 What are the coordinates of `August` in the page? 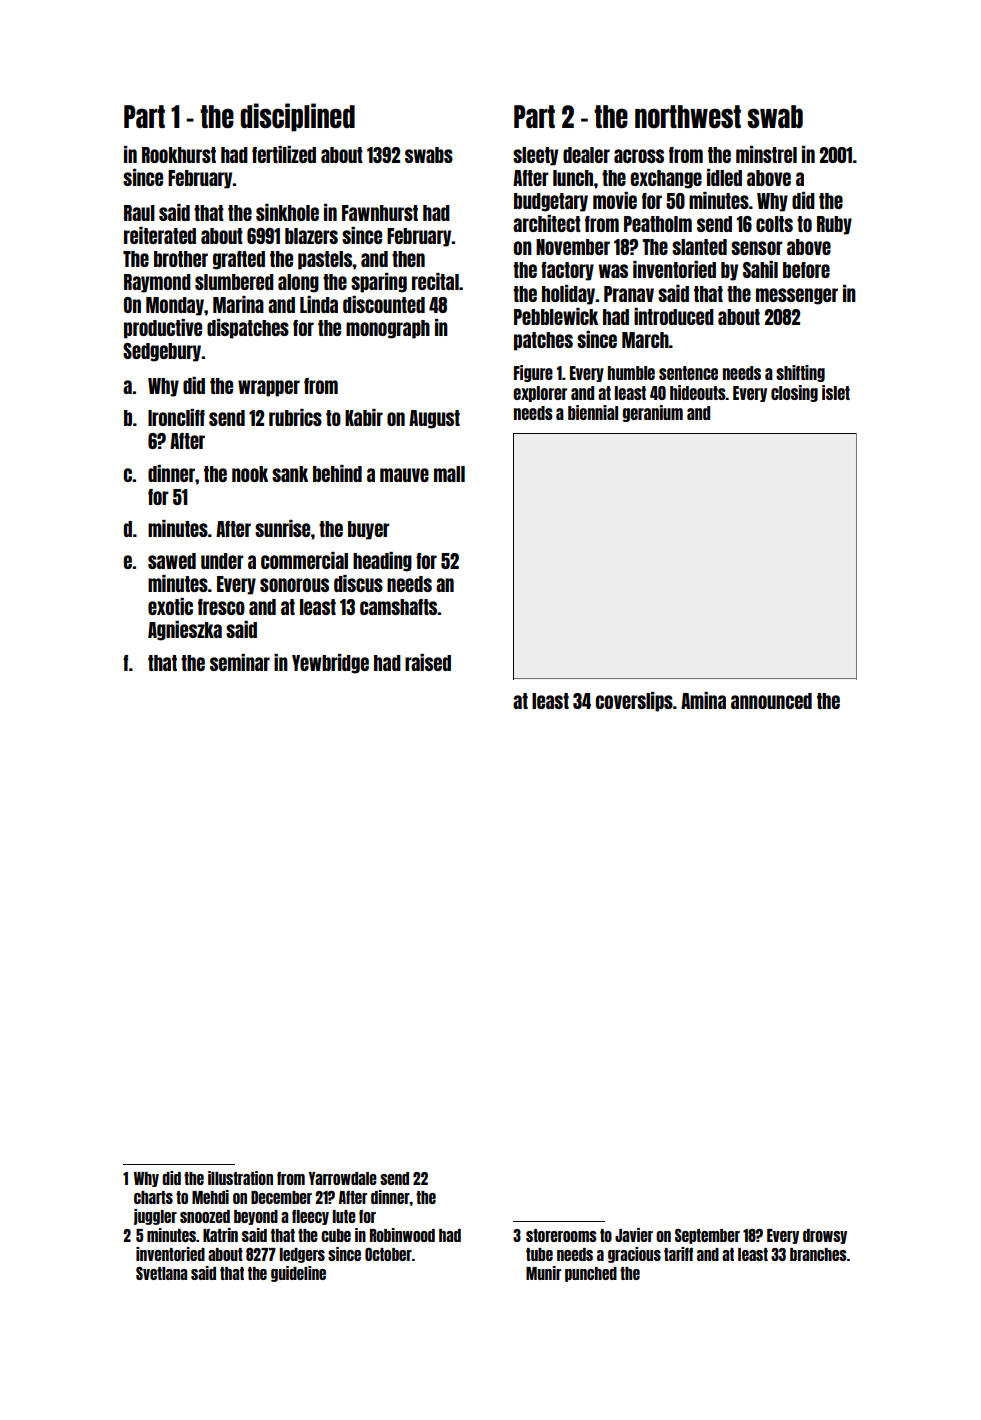 It's located at (434, 419).
